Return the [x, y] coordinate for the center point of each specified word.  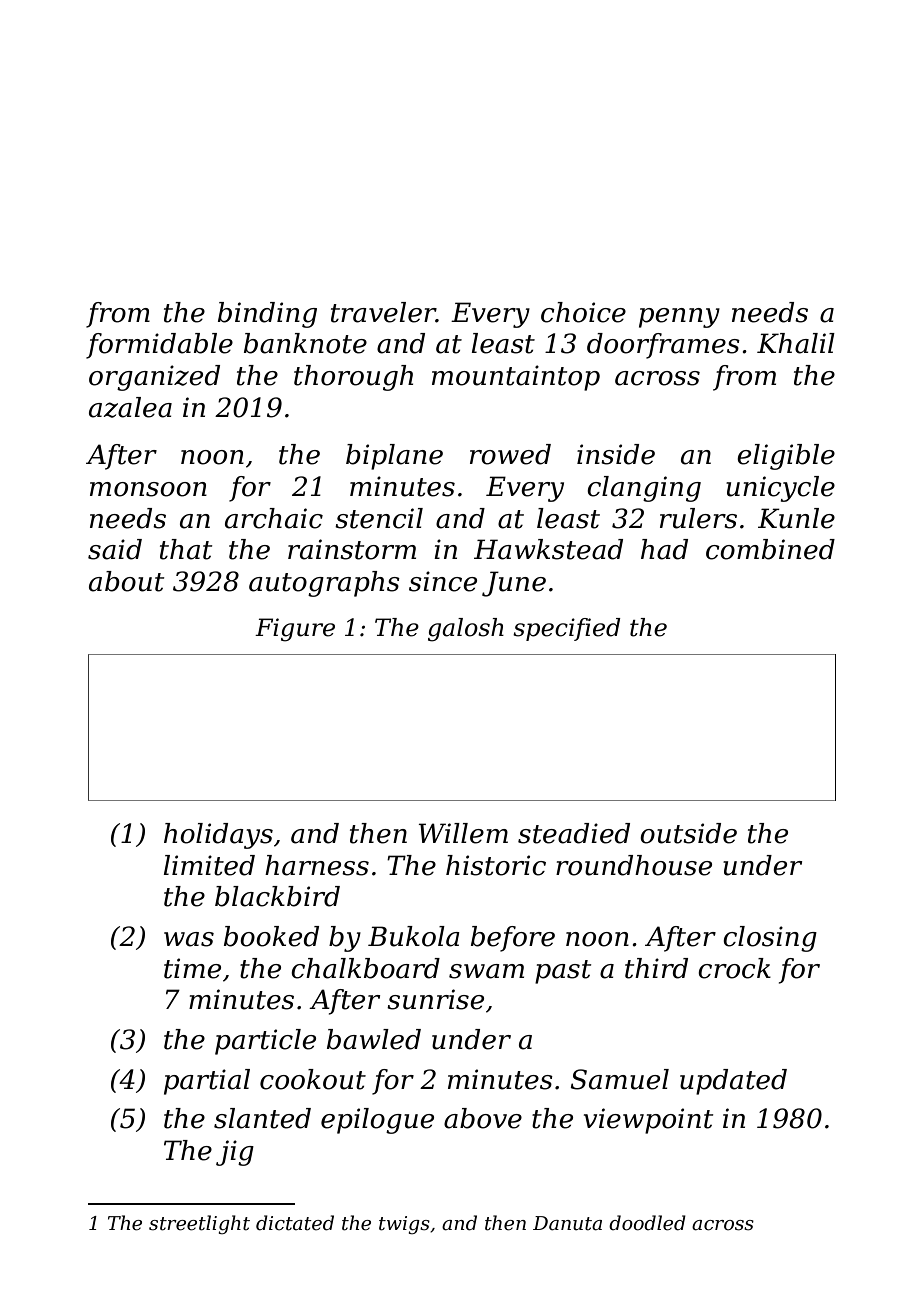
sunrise [435, 999]
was [189, 939]
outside [688, 833]
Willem [463, 833]
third [656, 968]
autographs [324, 584]
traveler [383, 312]
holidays [218, 836]
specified [567, 629]
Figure [295, 630]
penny [679, 318]
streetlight [199, 1224]
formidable [159, 346]
